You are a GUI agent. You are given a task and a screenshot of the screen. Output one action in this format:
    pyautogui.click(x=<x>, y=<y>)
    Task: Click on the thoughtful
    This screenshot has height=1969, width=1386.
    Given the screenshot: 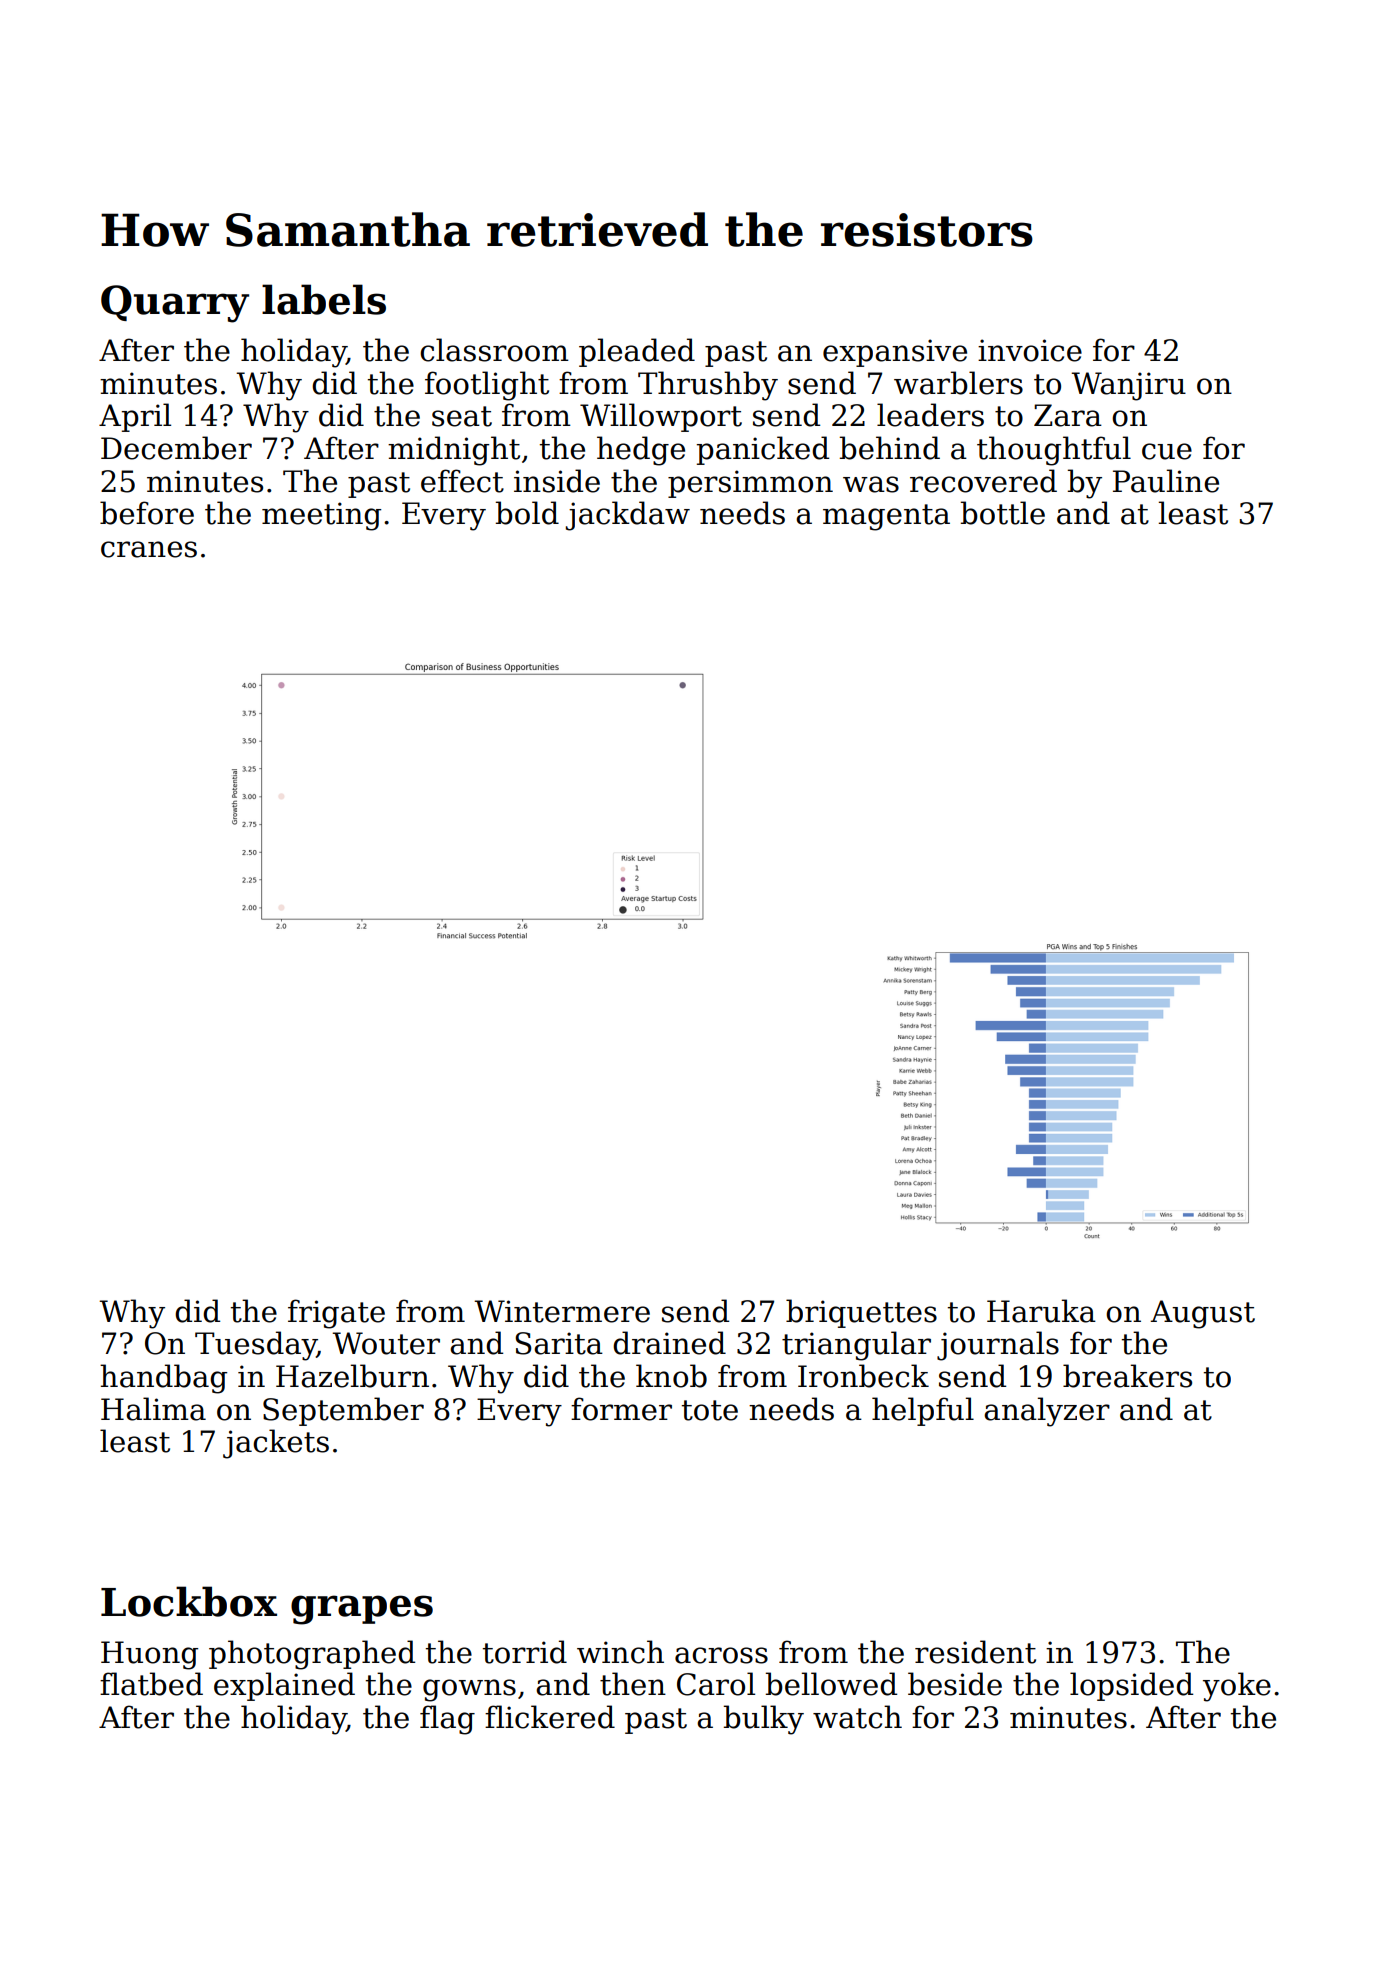 What is the action you would take?
    pyautogui.click(x=1054, y=451)
